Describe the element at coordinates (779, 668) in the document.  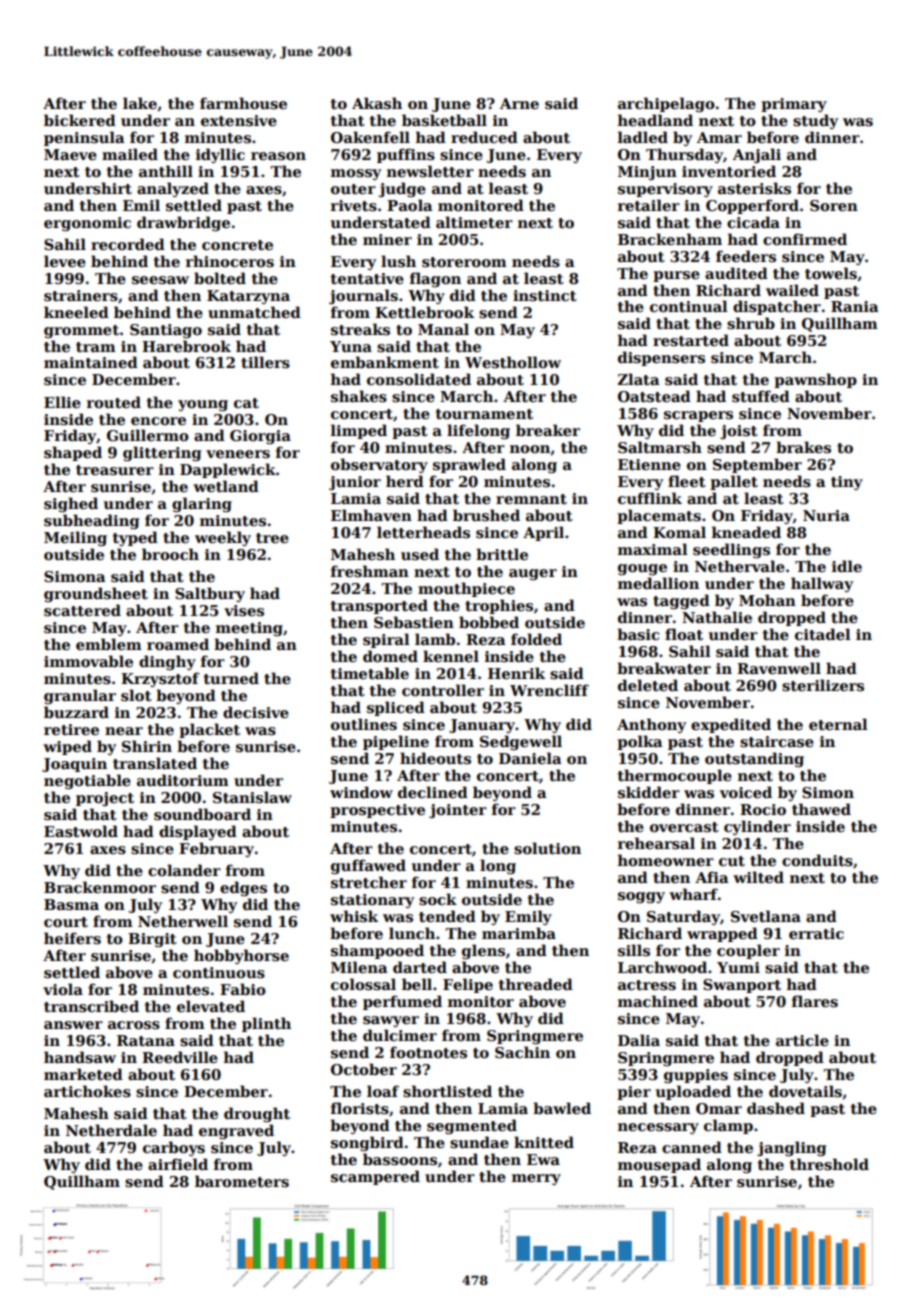
I see `Ravenwell` at that location.
